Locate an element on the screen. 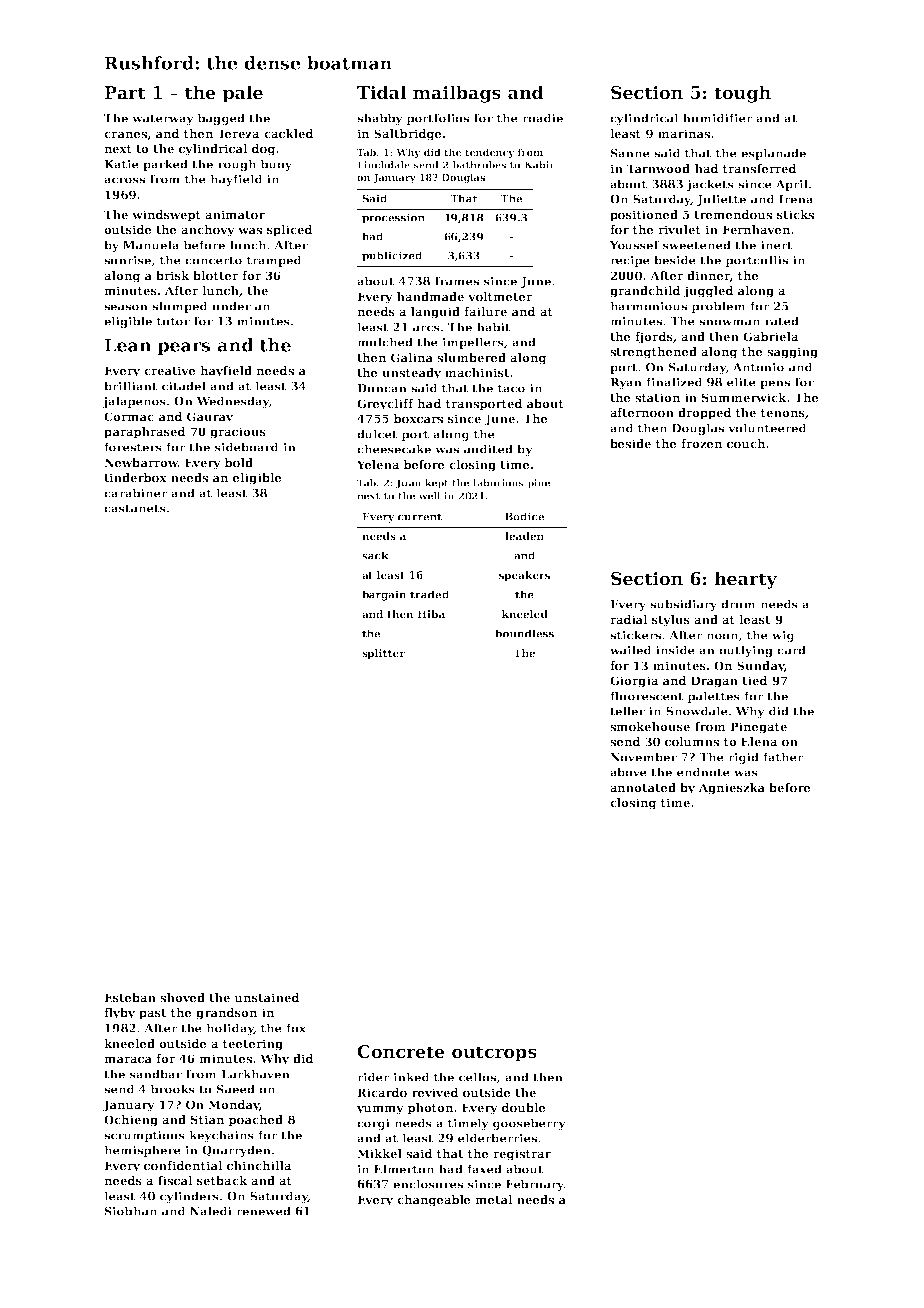 The image size is (924, 1308). tied is located at coordinates (755, 680).
